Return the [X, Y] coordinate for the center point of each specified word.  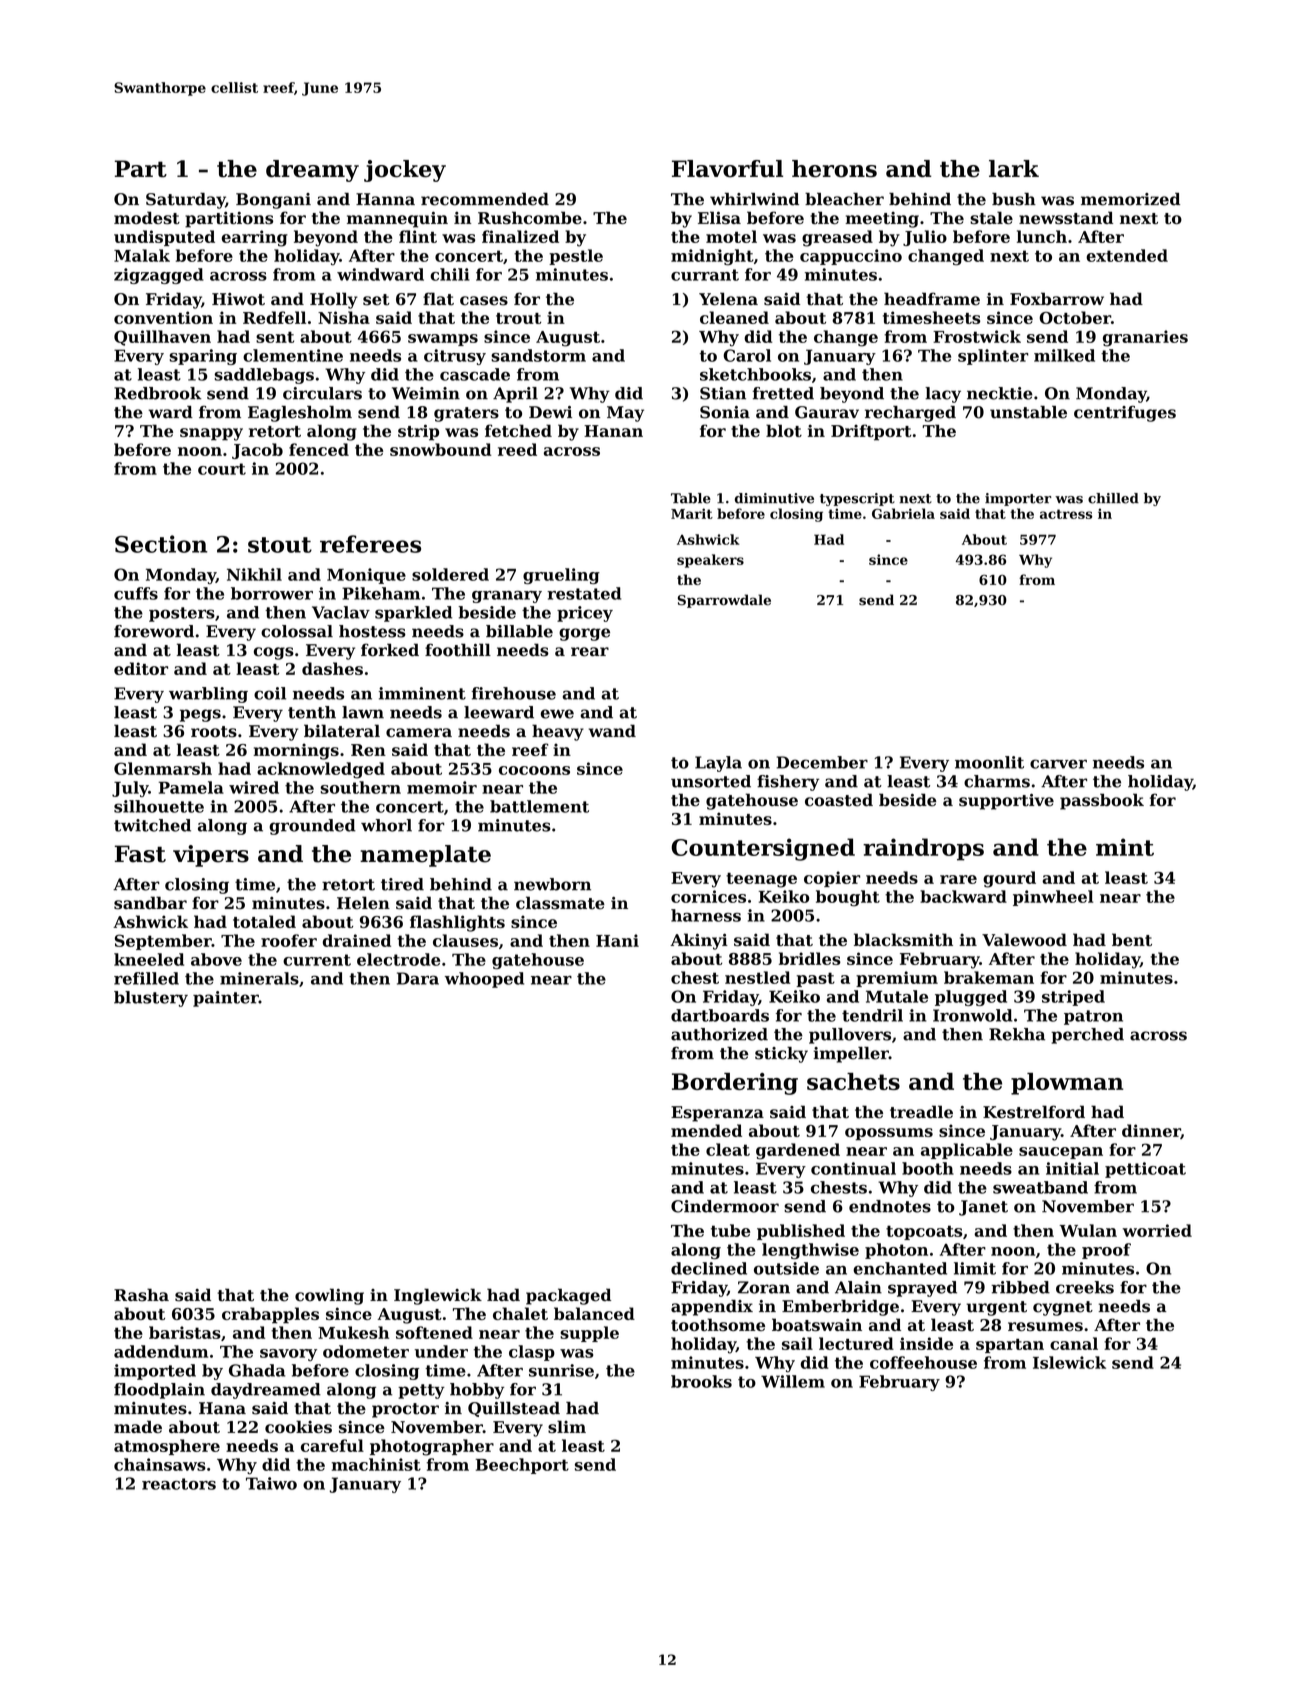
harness [706, 915]
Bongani [273, 201]
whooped [484, 980]
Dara [418, 978]
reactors [179, 1484]
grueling [561, 576]
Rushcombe [530, 217]
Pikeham [381, 593]
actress [1066, 514]
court [222, 469]
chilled [1113, 498]
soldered [450, 574]
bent [1132, 939]
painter [226, 999]
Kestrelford [1034, 1112]
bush [1014, 199]
